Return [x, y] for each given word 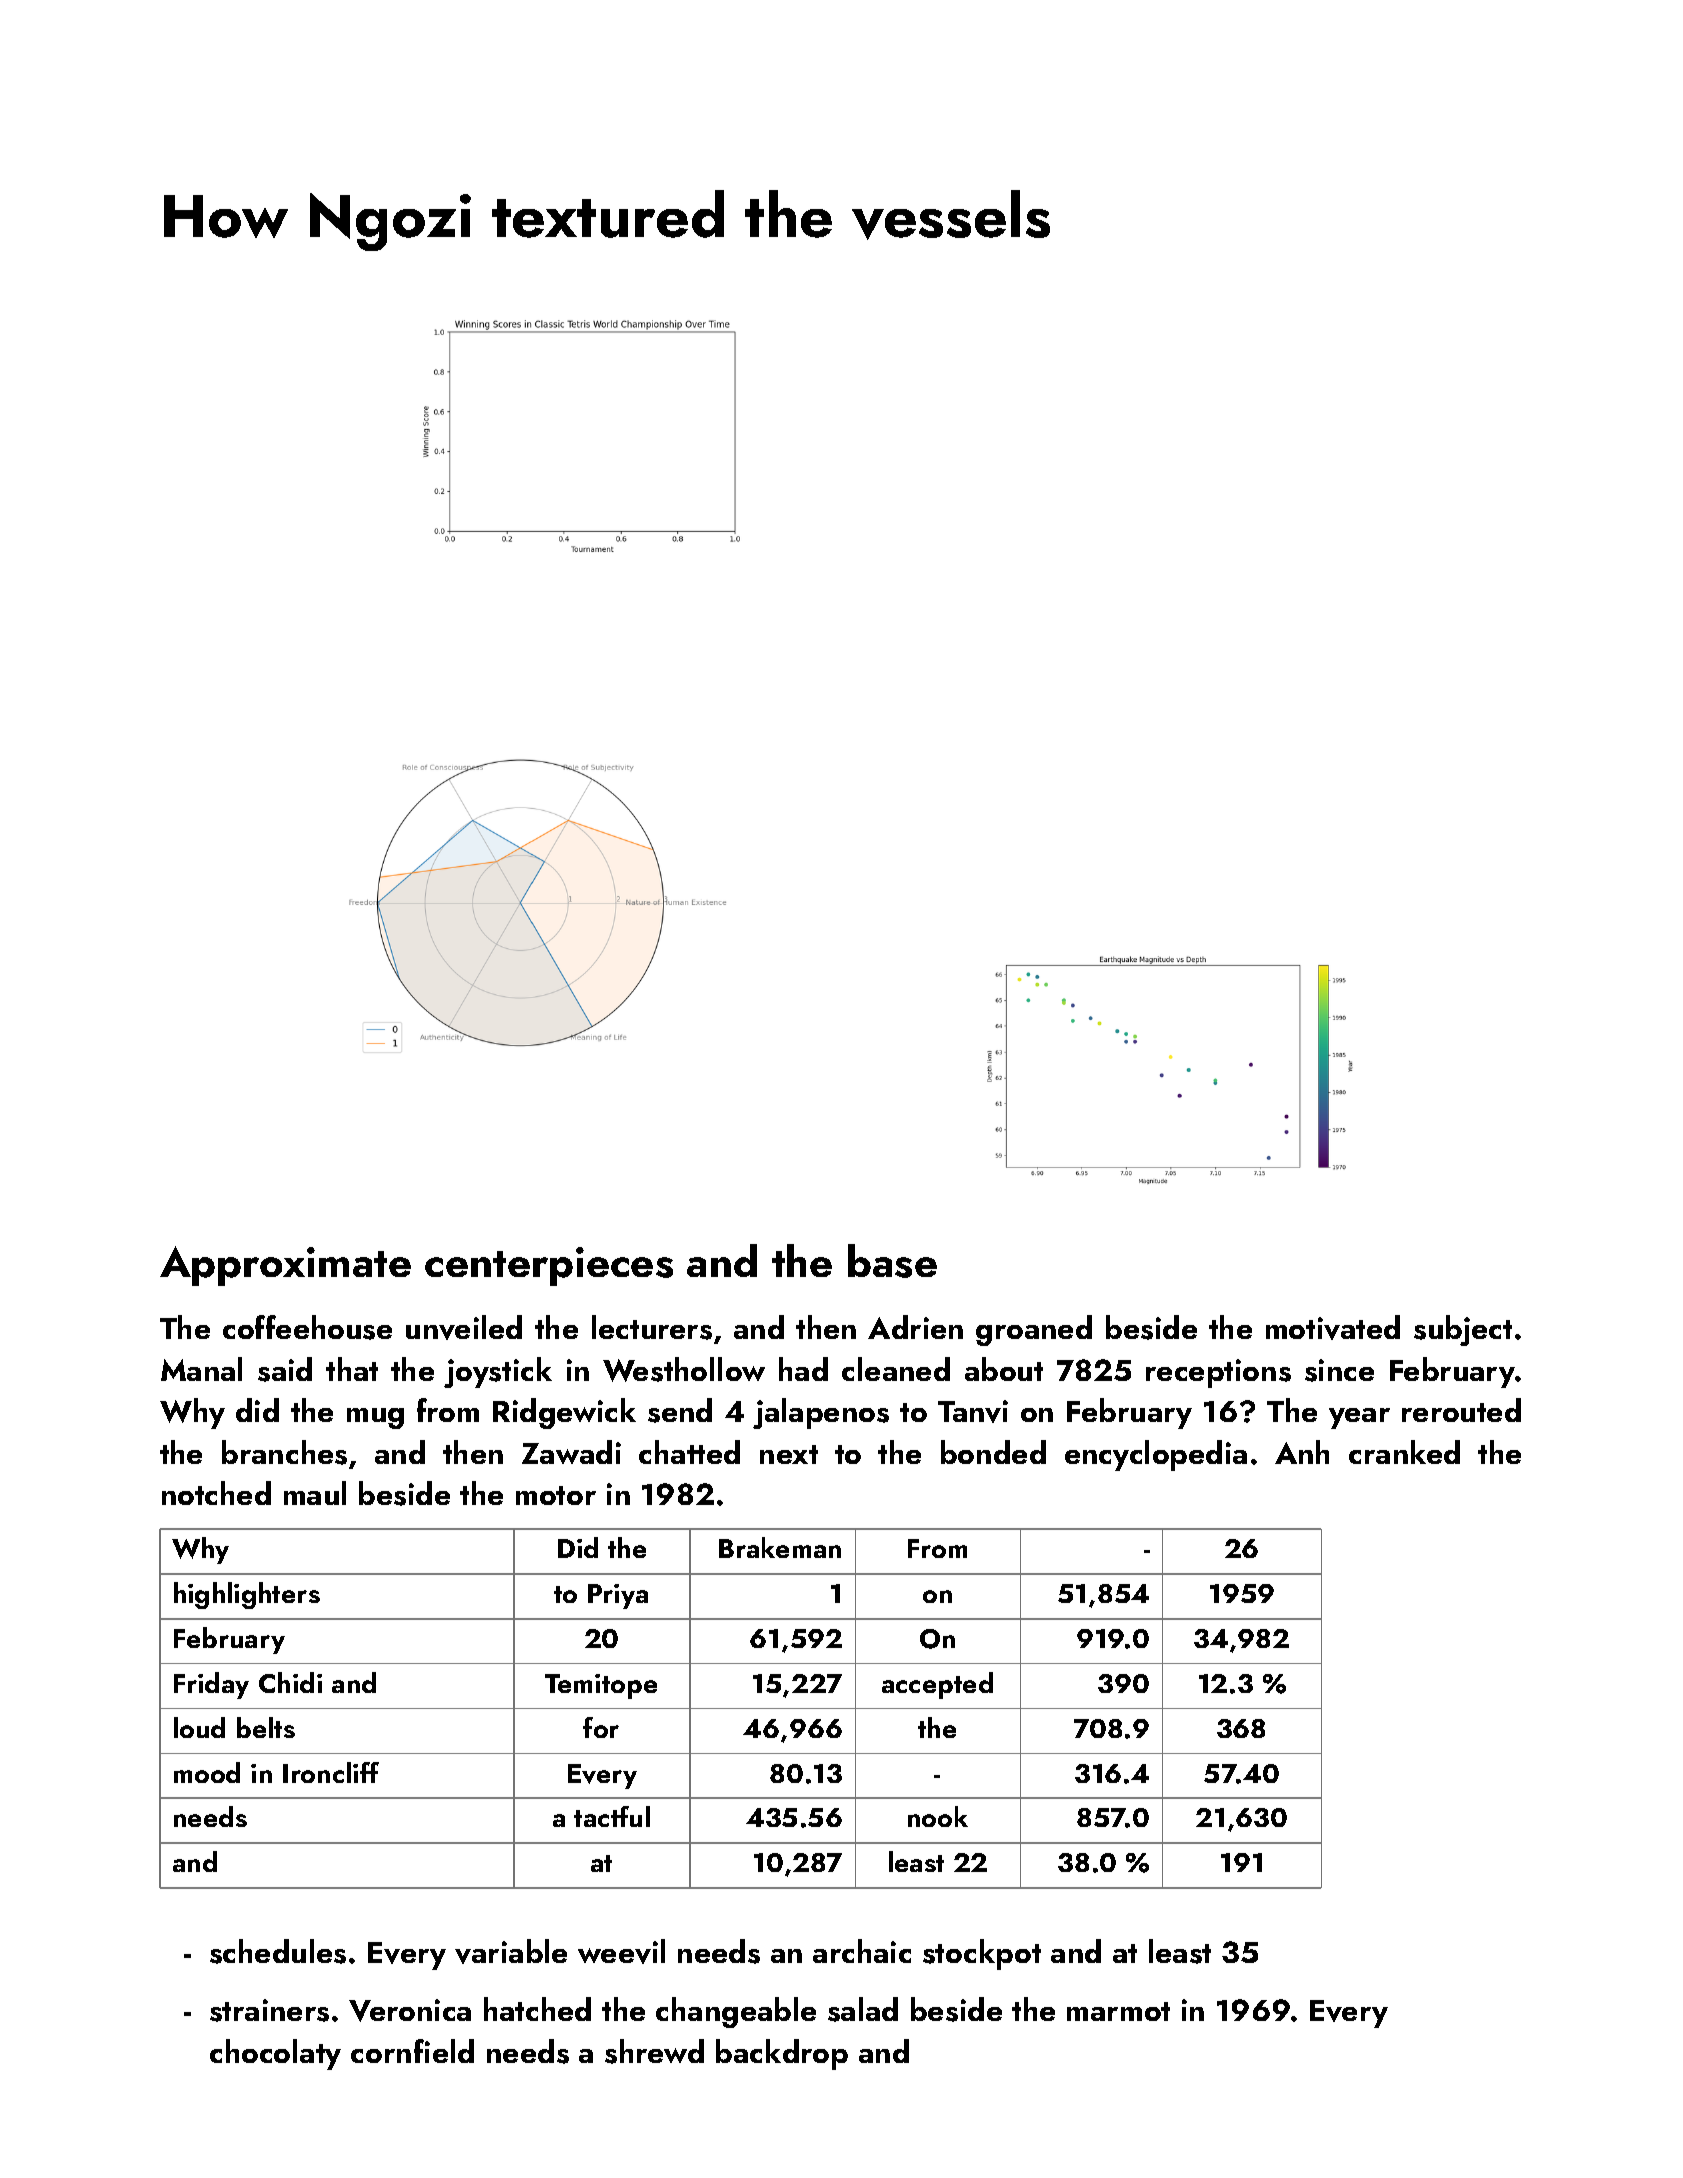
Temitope [601, 1686]
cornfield [412, 2051]
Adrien [915, 1327]
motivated [1333, 1327]
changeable [736, 2012]
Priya [618, 1596]
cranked [1404, 1452]
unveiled [464, 1327]
